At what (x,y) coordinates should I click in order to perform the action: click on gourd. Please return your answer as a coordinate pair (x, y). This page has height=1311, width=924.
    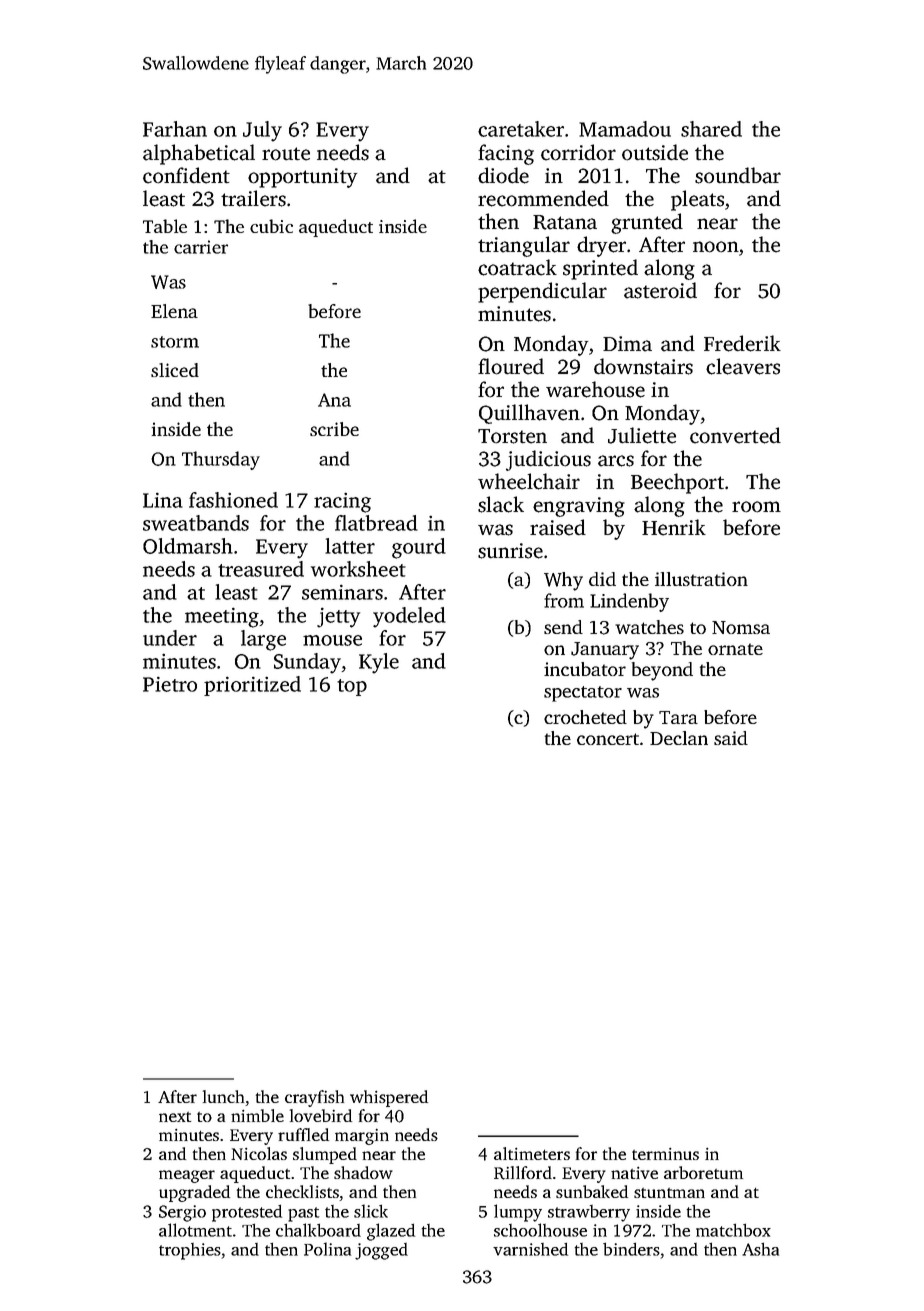
    Looking at the image, I should click on (419, 548).
